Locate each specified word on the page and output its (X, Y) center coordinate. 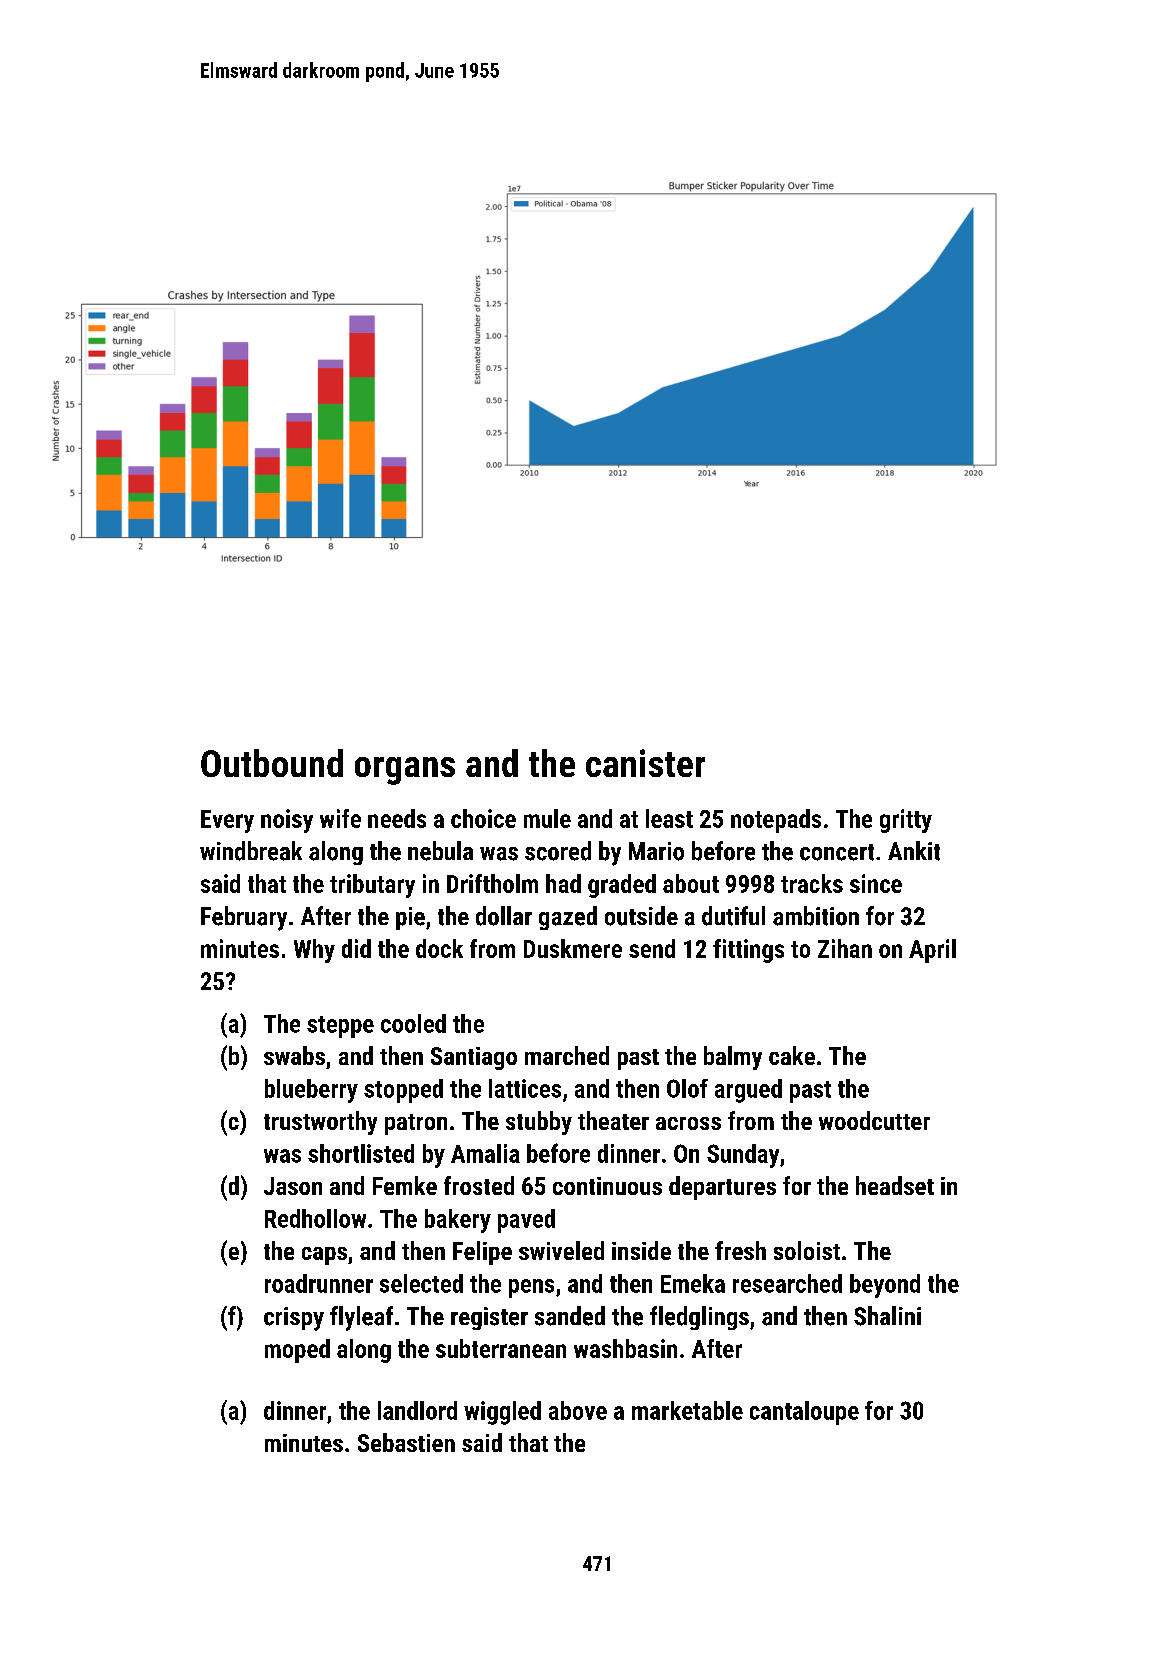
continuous (607, 1186)
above (578, 1410)
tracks (812, 883)
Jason (293, 1186)
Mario (656, 851)
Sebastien (406, 1442)
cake (792, 1055)
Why (314, 951)
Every (227, 821)
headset (895, 1185)
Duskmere (573, 948)
